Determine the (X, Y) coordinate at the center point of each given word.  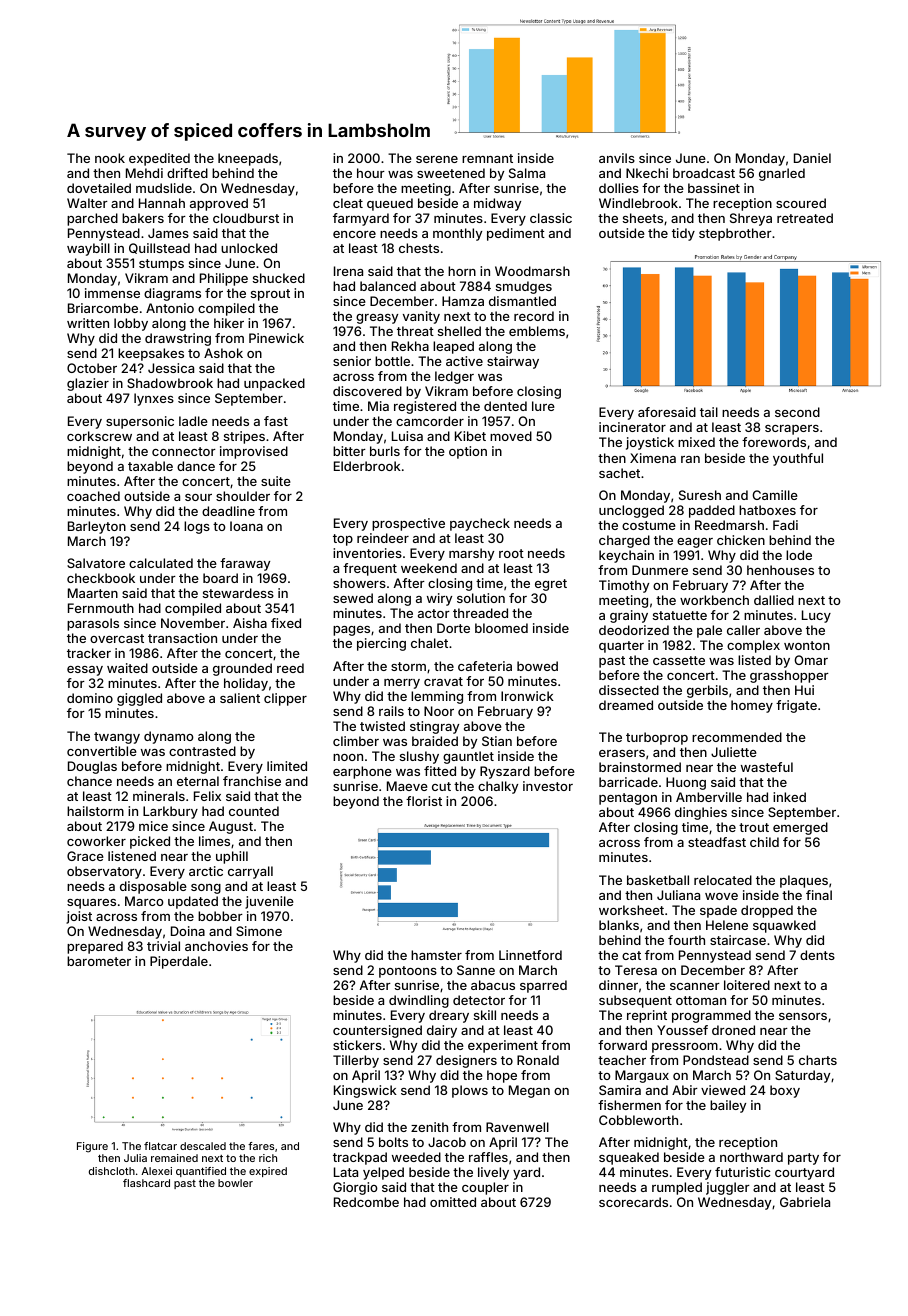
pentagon (628, 799)
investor (548, 786)
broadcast (704, 173)
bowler (235, 1183)
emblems (537, 331)
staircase (738, 940)
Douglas (92, 767)
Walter (87, 203)
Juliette (734, 752)
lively (493, 1173)
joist (79, 917)
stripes (244, 437)
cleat (348, 203)
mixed (696, 442)
